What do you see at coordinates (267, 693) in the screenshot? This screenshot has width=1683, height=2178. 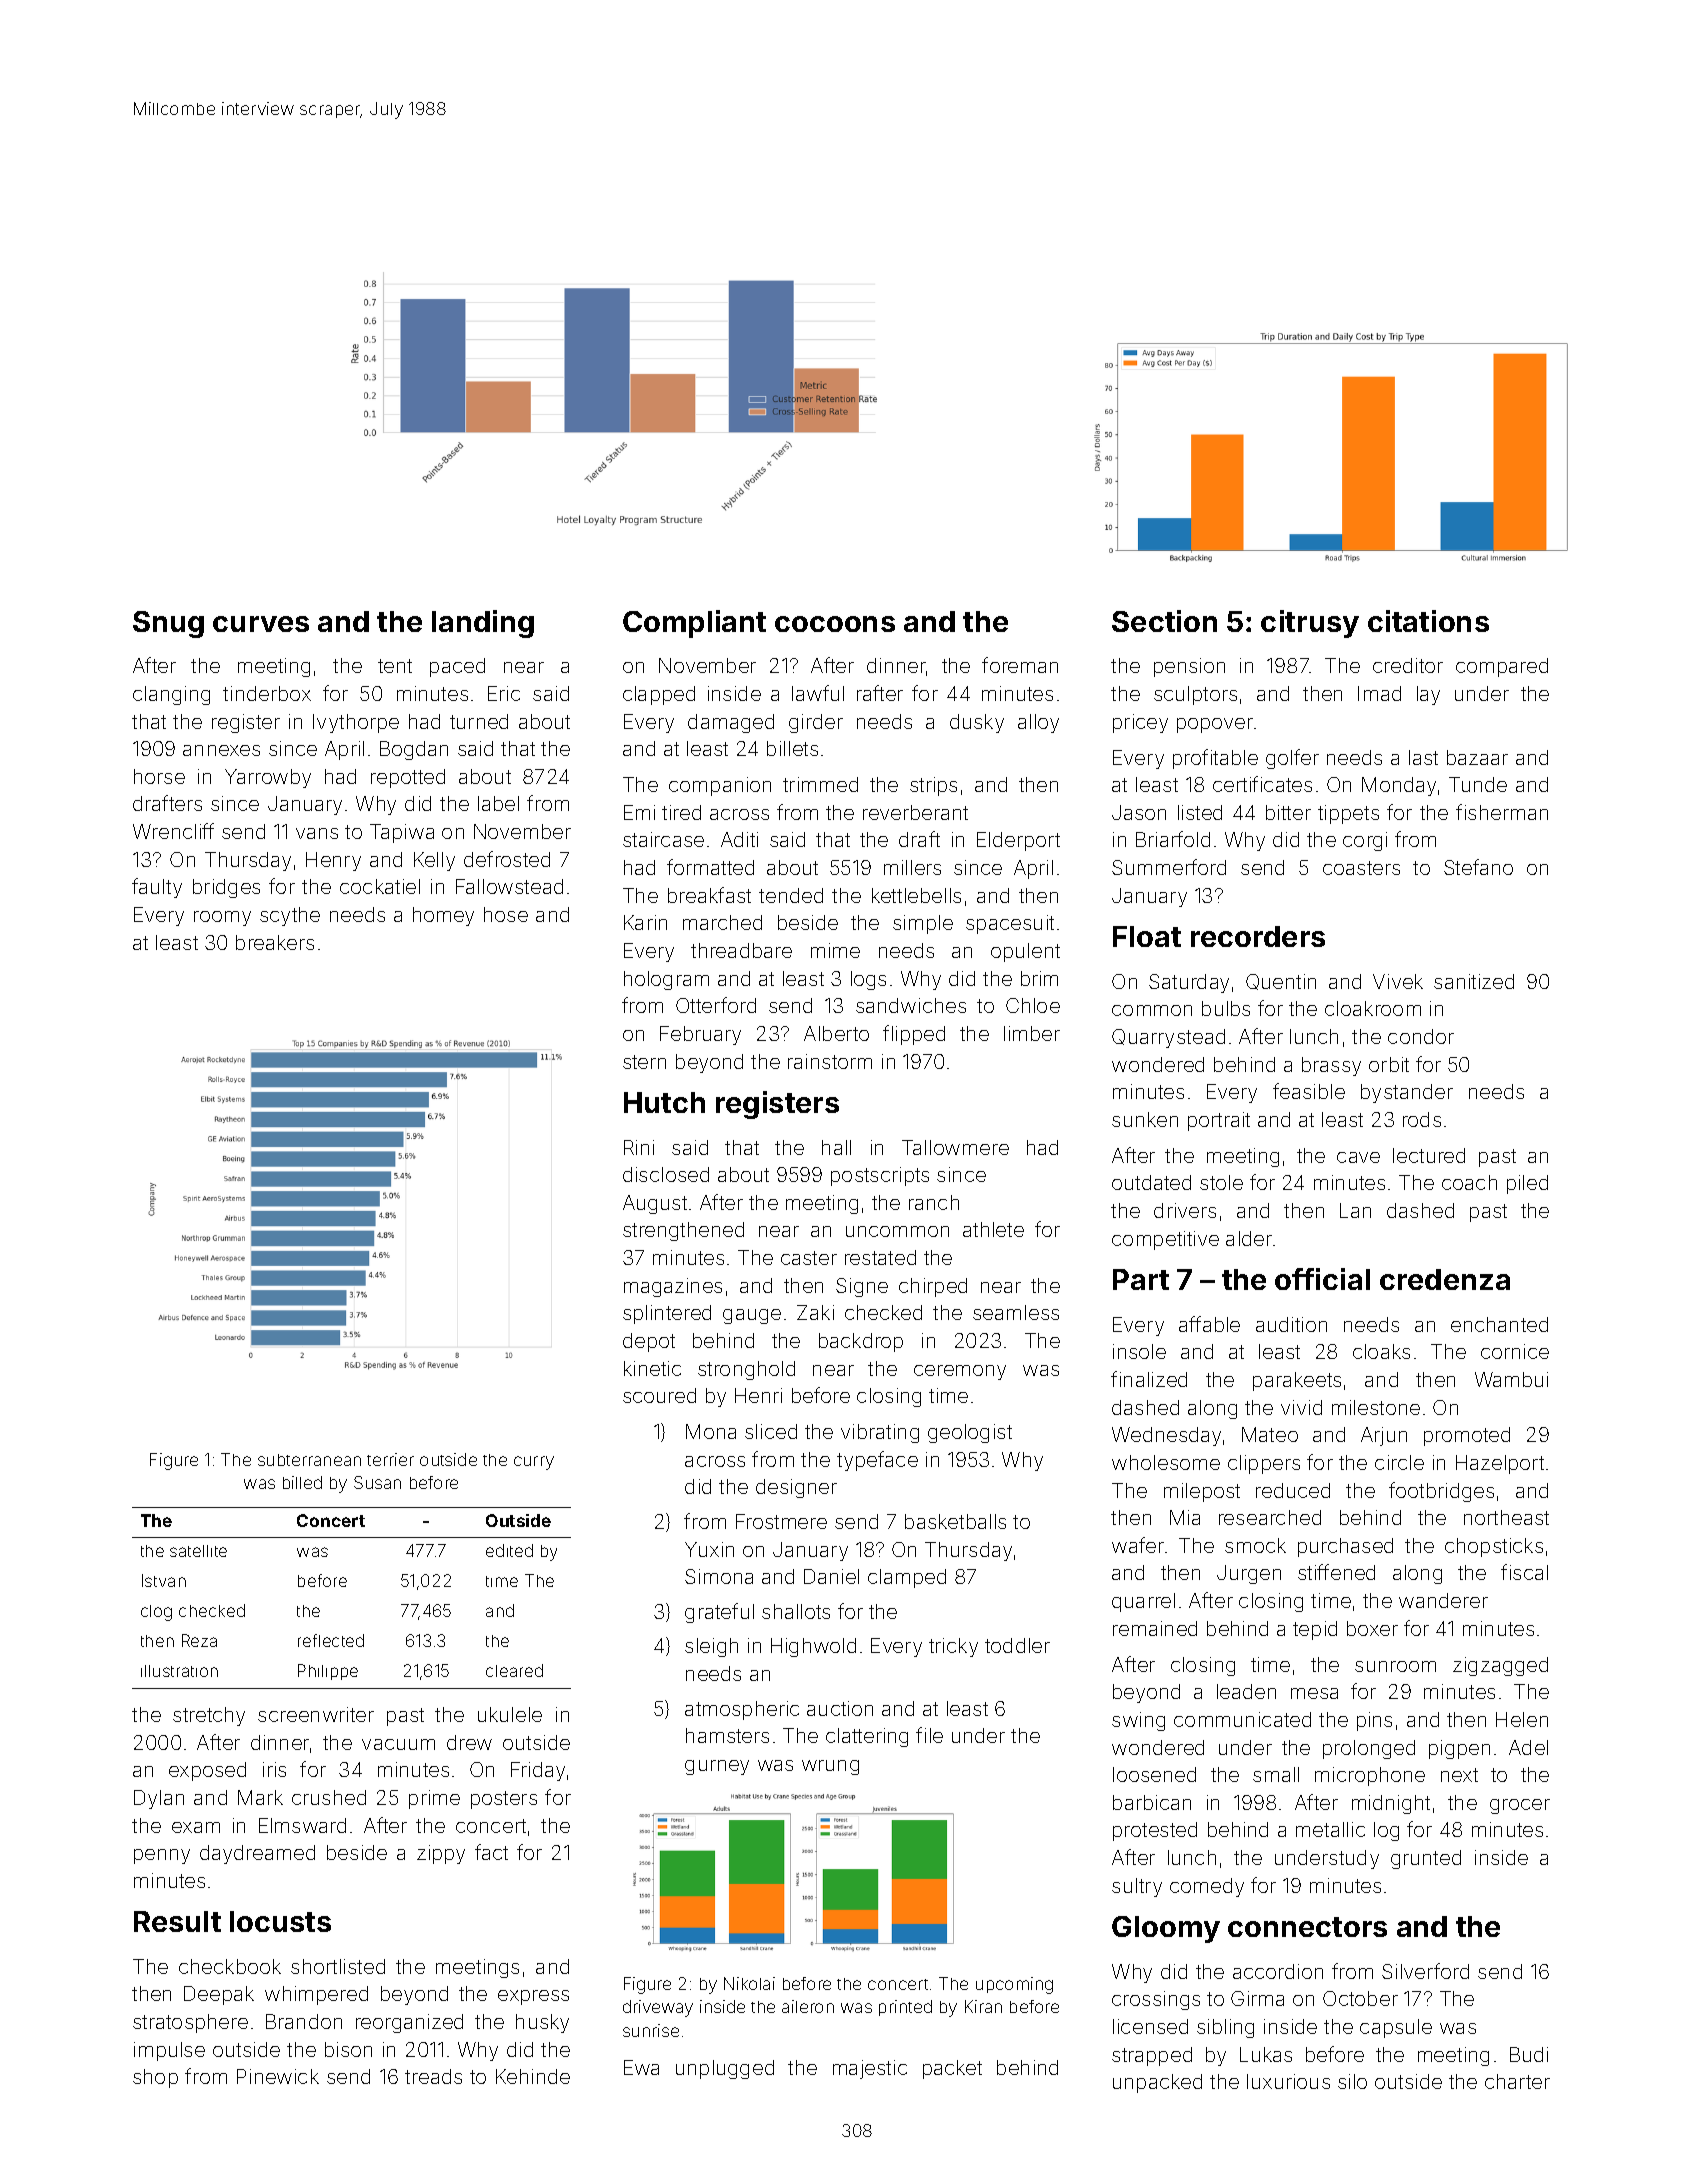 I see `tinderbox` at bounding box center [267, 693].
